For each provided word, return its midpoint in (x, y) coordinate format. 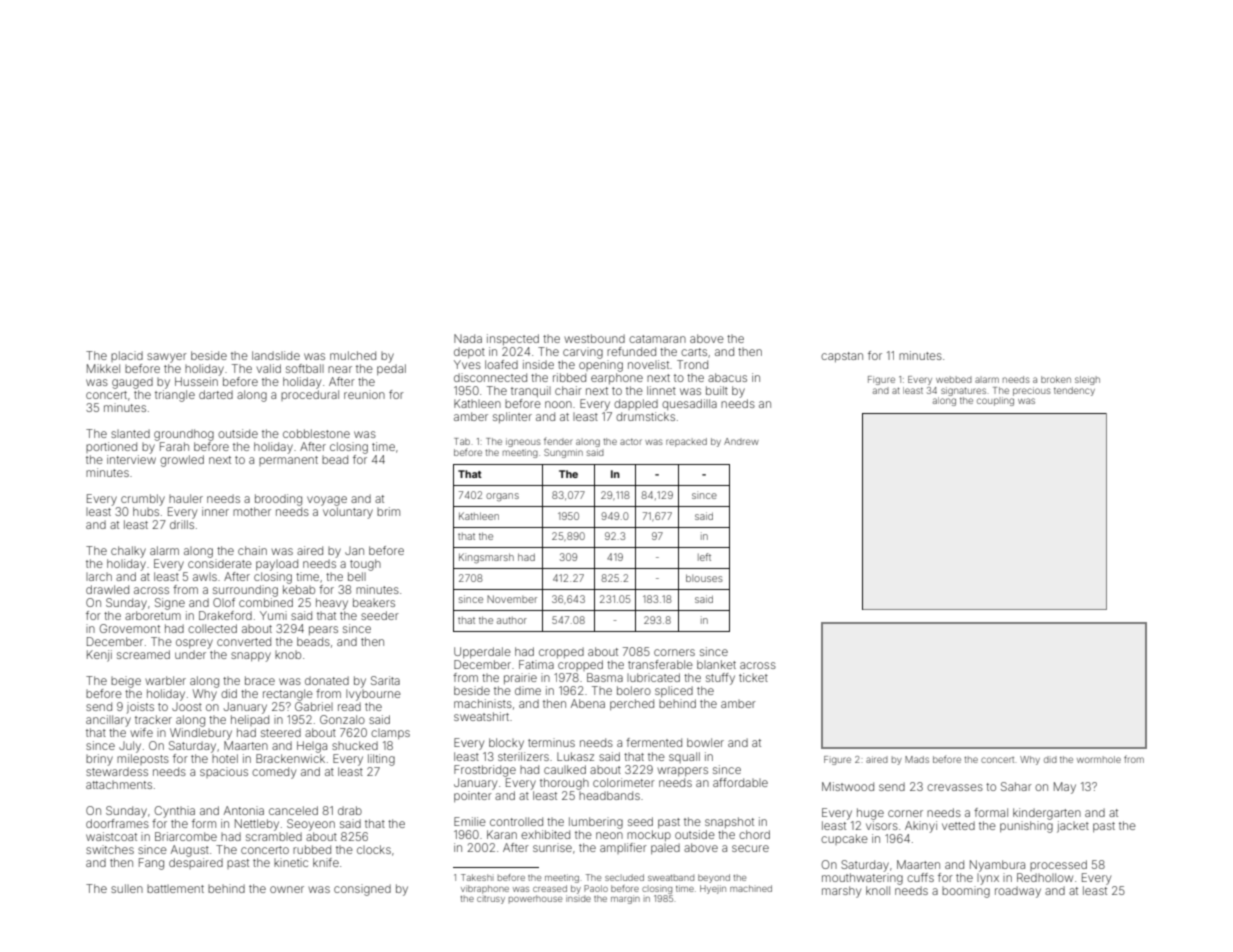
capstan (842, 357)
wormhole (1099, 759)
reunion (364, 394)
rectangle (288, 695)
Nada (468, 338)
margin (625, 899)
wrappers (682, 771)
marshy (841, 892)
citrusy (491, 900)
